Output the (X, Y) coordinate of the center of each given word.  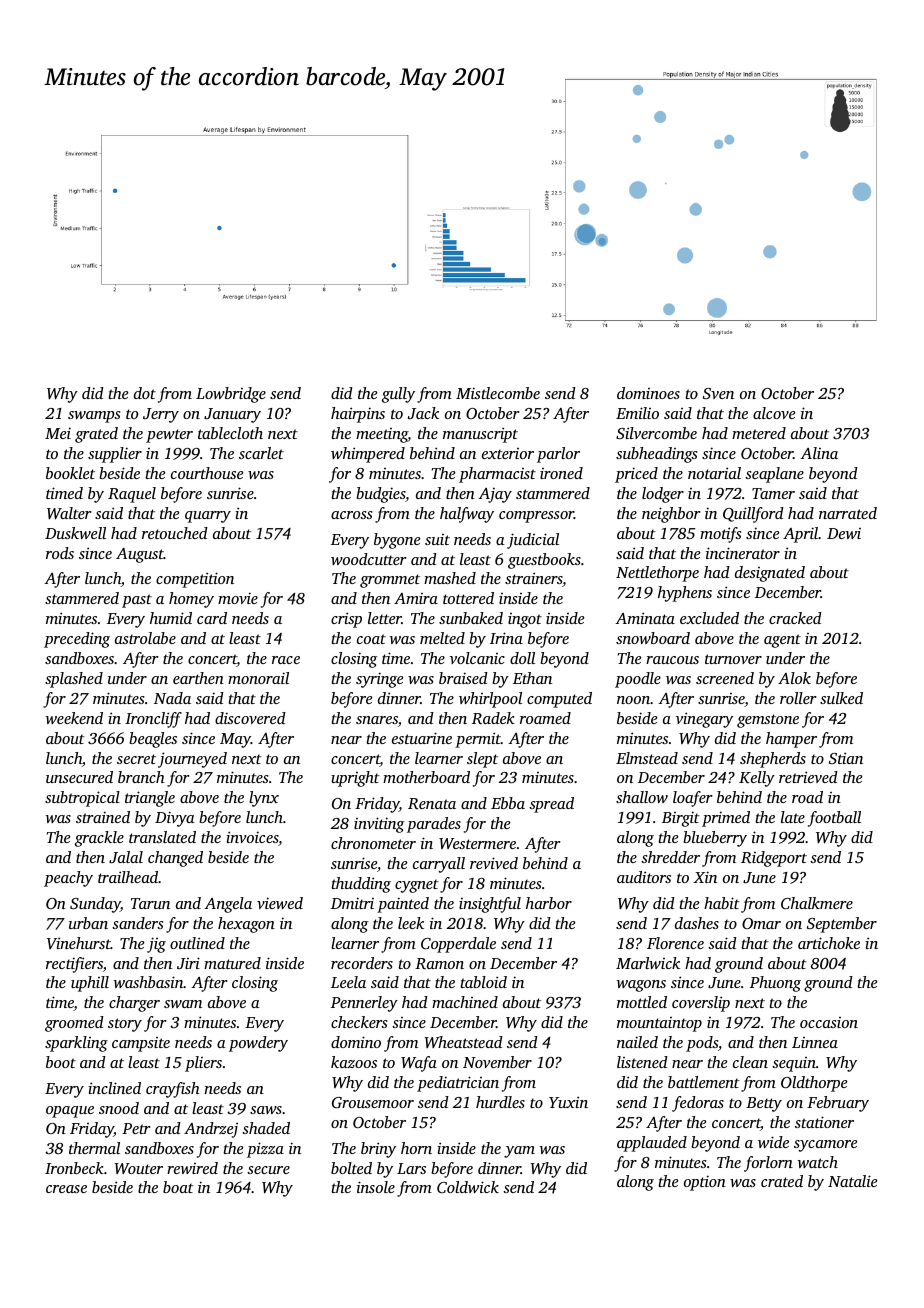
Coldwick (468, 1187)
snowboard (653, 638)
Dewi (844, 533)
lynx (264, 799)
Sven (718, 393)
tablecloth (230, 433)
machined (465, 1002)
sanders (137, 923)
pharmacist (497, 475)
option (705, 1183)
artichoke (829, 943)
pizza (265, 1150)
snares (377, 720)
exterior (508, 453)
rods (60, 553)
